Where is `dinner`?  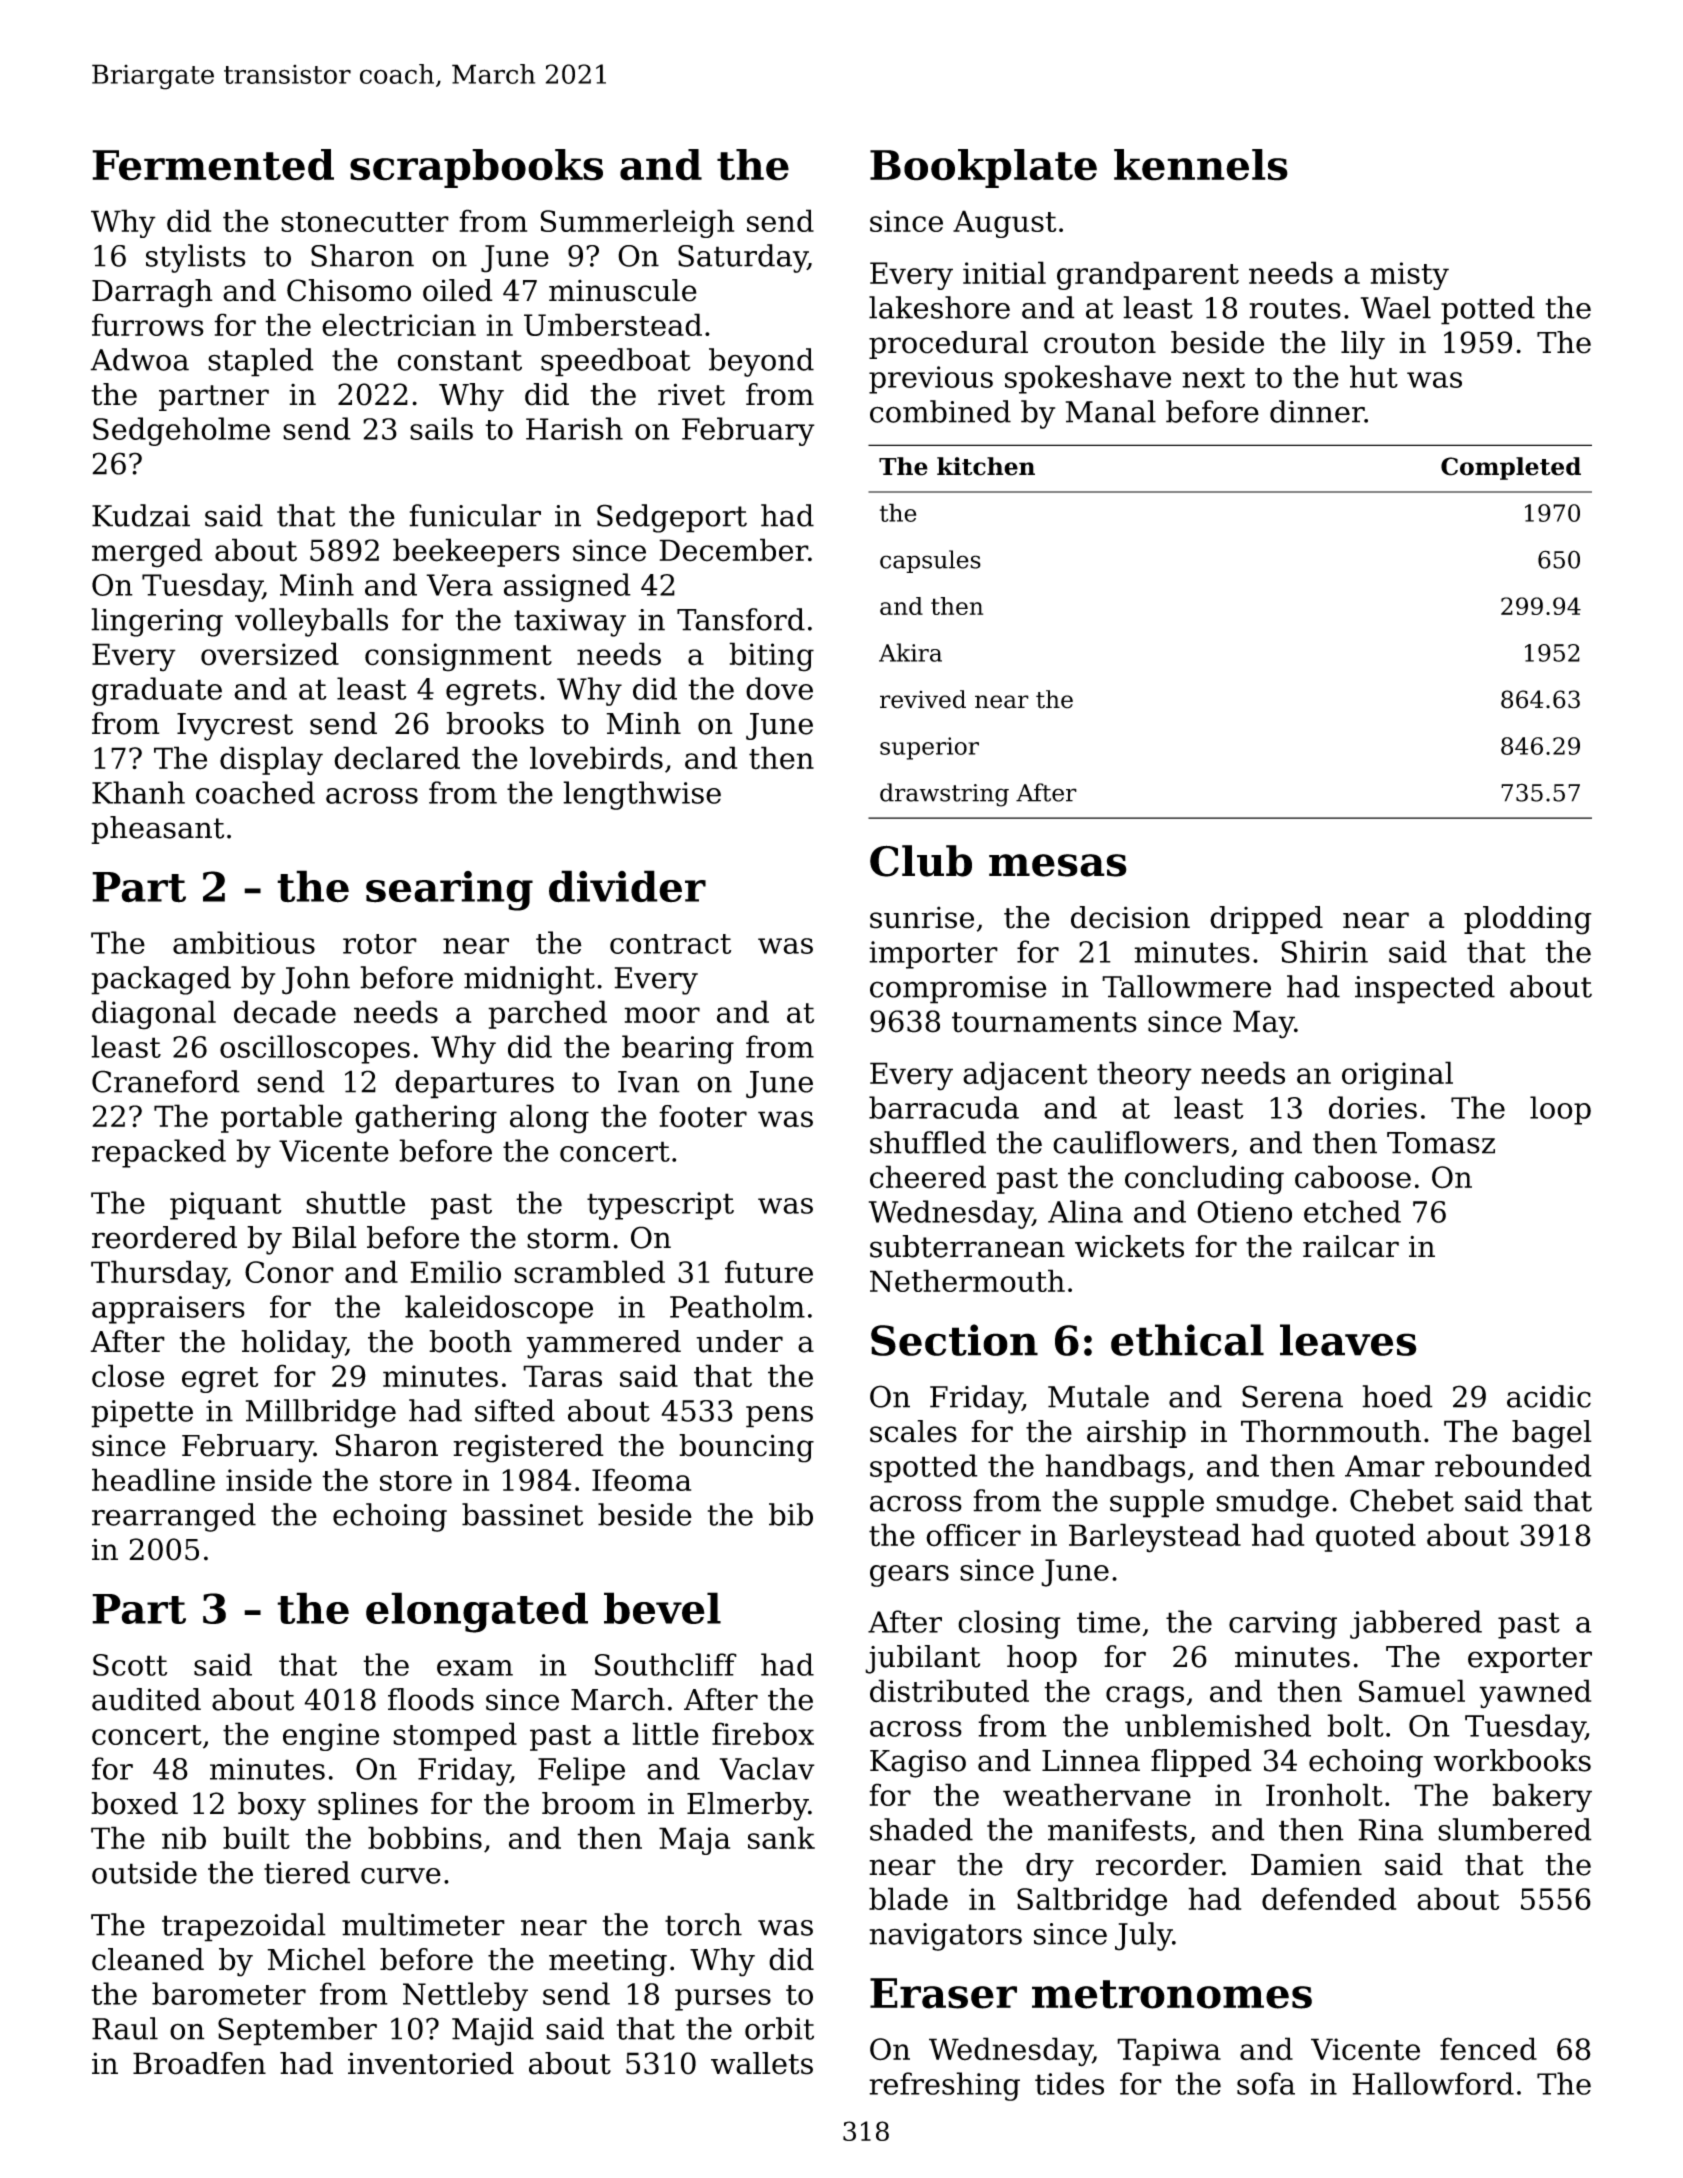 dinner is located at coordinates (1317, 411).
